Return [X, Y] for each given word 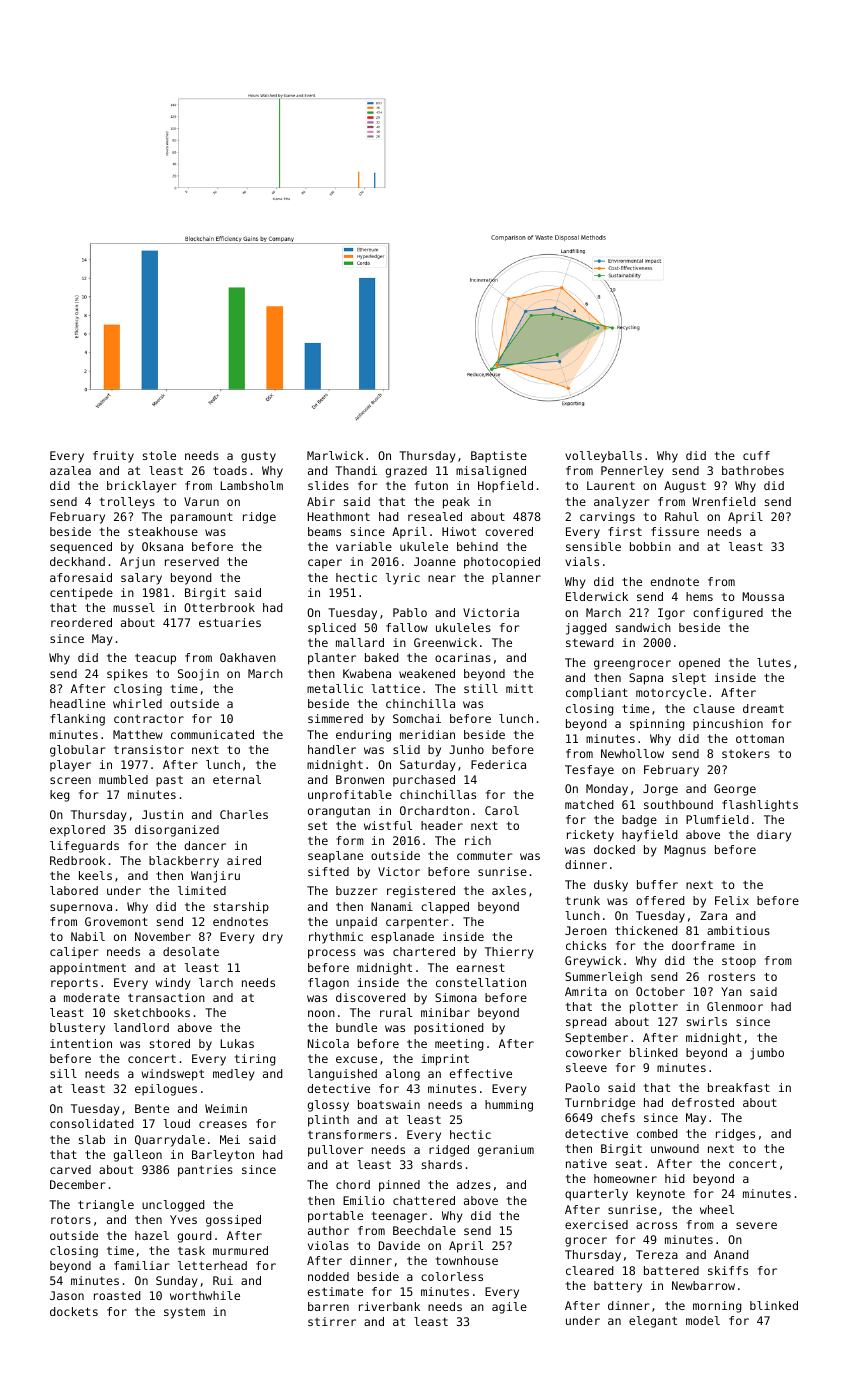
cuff [756, 455]
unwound [675, 1148]
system [184, 1313]
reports [74, 984]
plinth [328, 1121]
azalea [70, 470]
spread [586, 1023]
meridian [427, 734]
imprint [445, 1060]
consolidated [92, 1123]
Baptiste [499, 457]
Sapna [646, 679]
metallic [335, 688]
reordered [81, 622]
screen [70, 780]
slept [689, 679]
